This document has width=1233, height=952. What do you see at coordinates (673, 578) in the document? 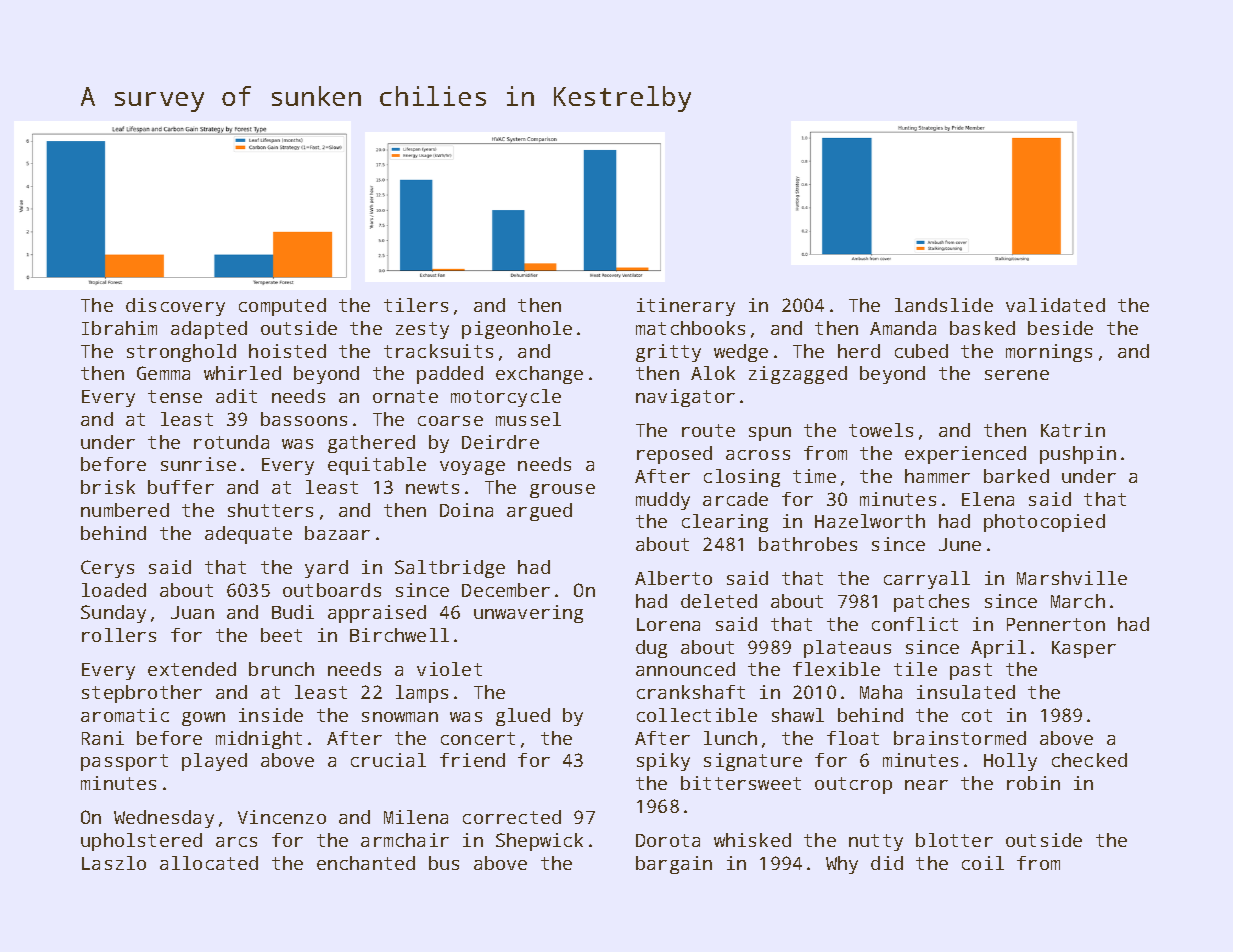
I see `Alberto` at bounding box center [673, 578].
